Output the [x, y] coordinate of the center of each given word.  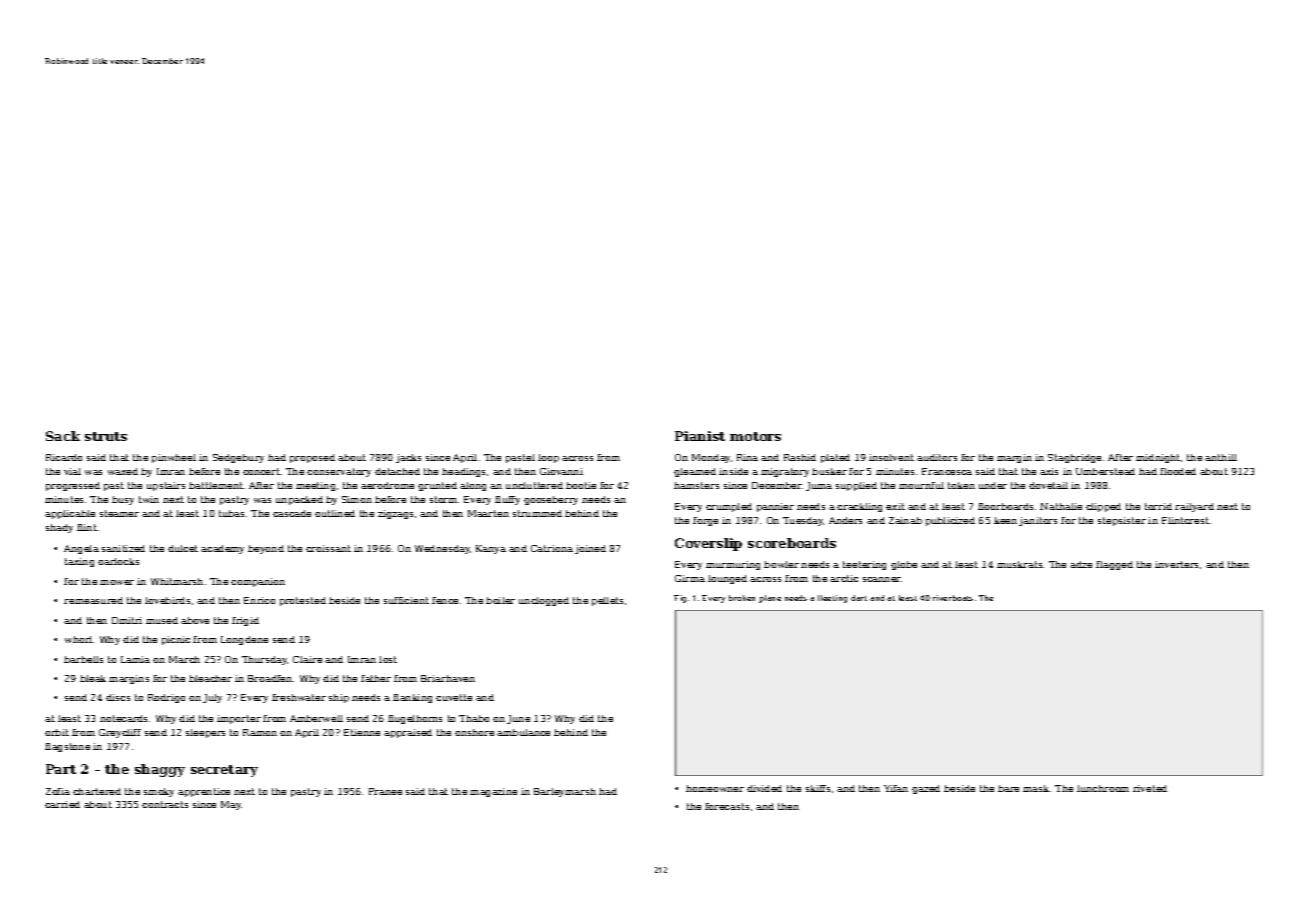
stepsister [1122, 521]
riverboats [953, 598]
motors [755, 436]
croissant [328, 548]
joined [590, 549]
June [518, 719]
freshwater [299, 697]
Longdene [244, 640]
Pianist [700, 436]
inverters [1176, 564]
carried [62, 804]
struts [106, 436]
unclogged [544, 601]
